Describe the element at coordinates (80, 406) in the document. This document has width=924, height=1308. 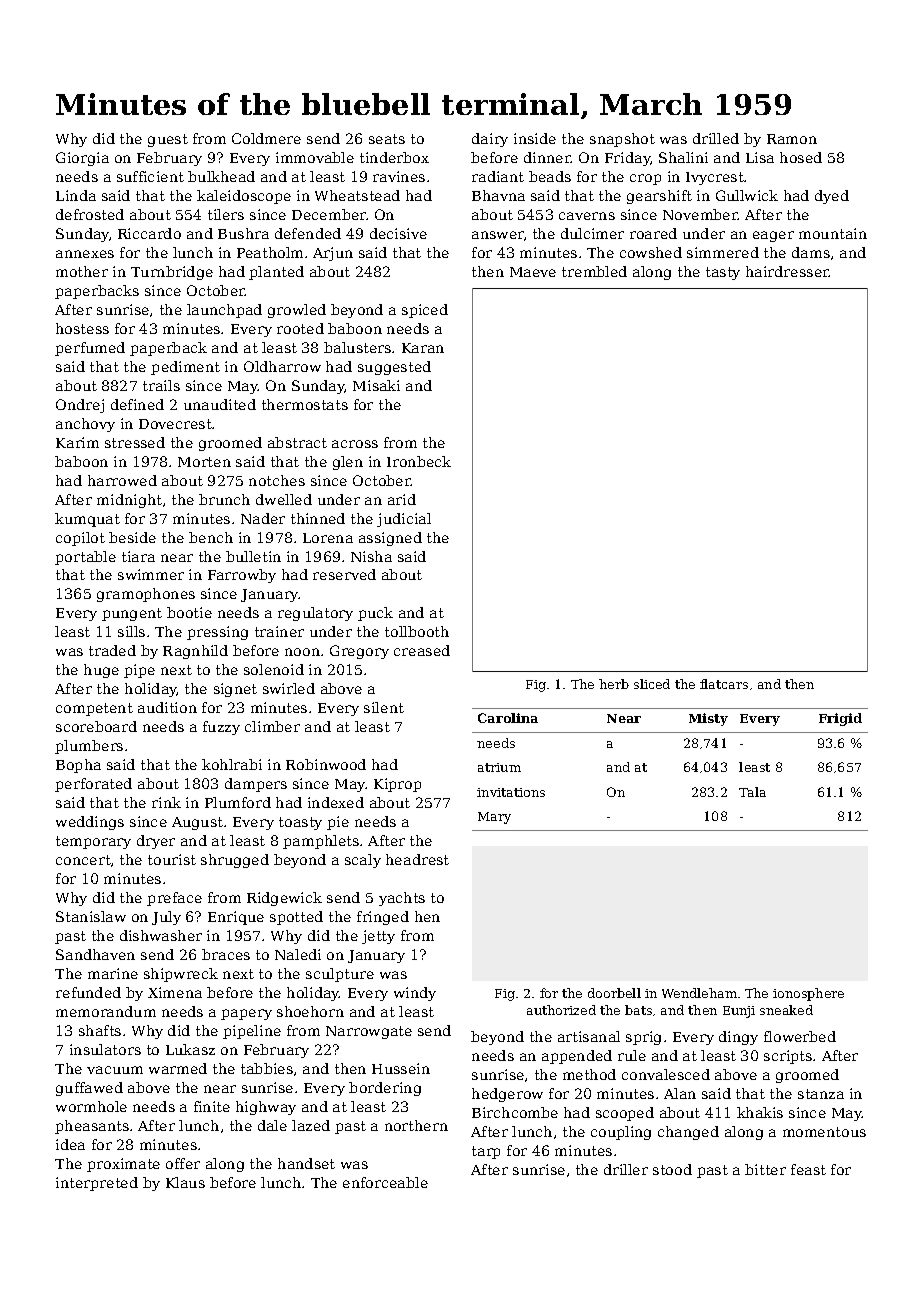
I see `Ondrej` at that location.
